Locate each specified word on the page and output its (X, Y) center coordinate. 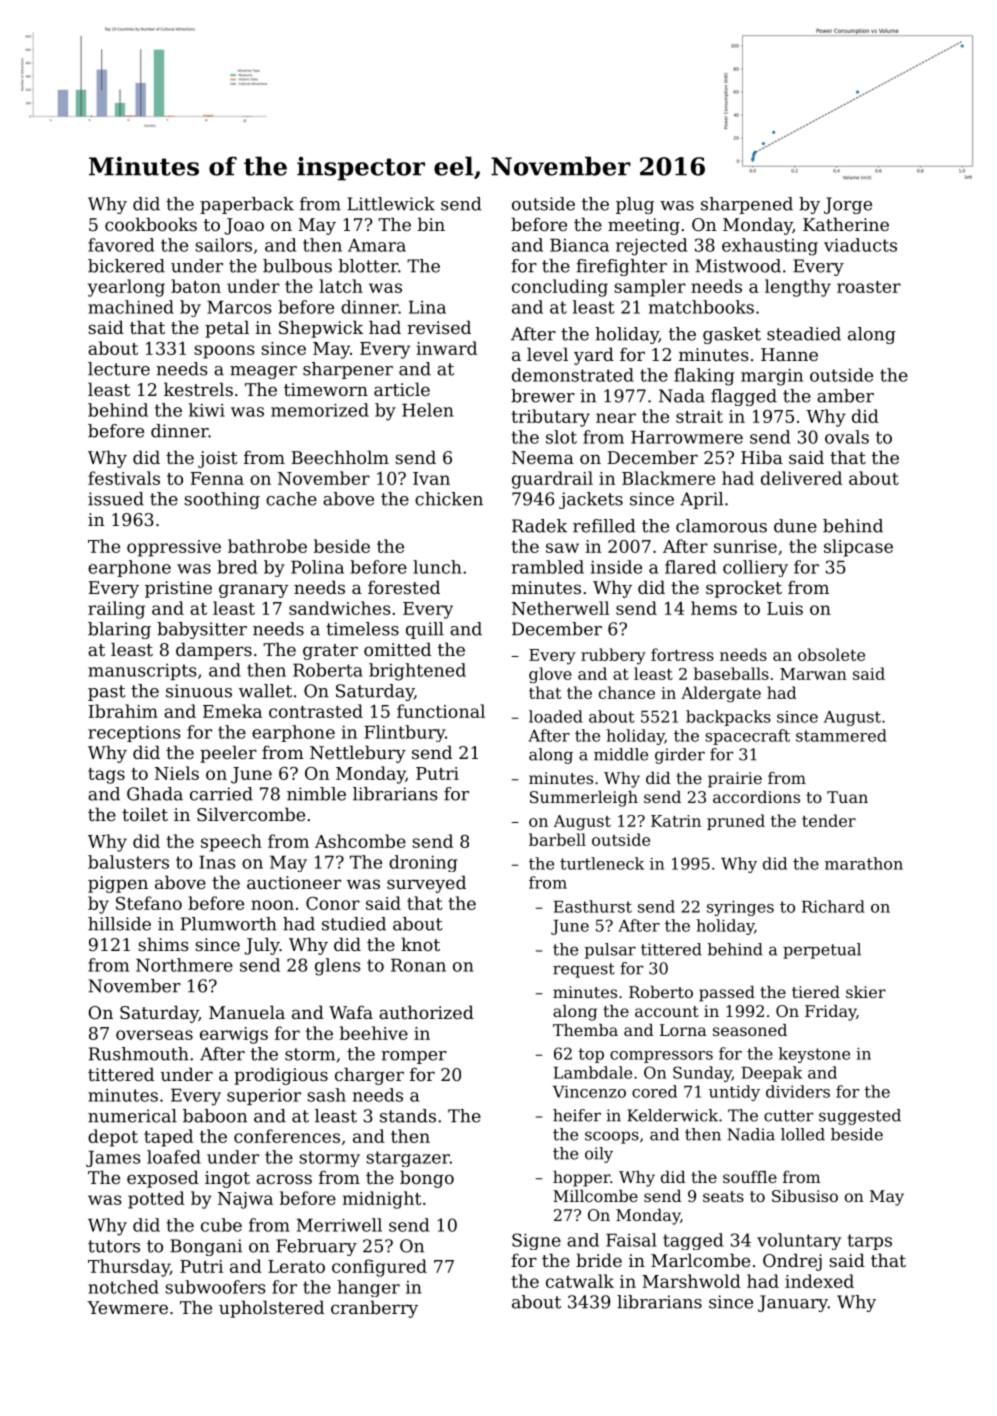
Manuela (247, 1012)
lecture (119, 369)
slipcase (858, 548)
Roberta (328, 670)
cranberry (374, 1309)
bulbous (297, 266)
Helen (428, 410)
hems (714, 608)
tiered (816, 992)
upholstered (271, 1309)
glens (337, 967)
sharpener (348, 370)
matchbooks (701, 307)
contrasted (316, 711)
